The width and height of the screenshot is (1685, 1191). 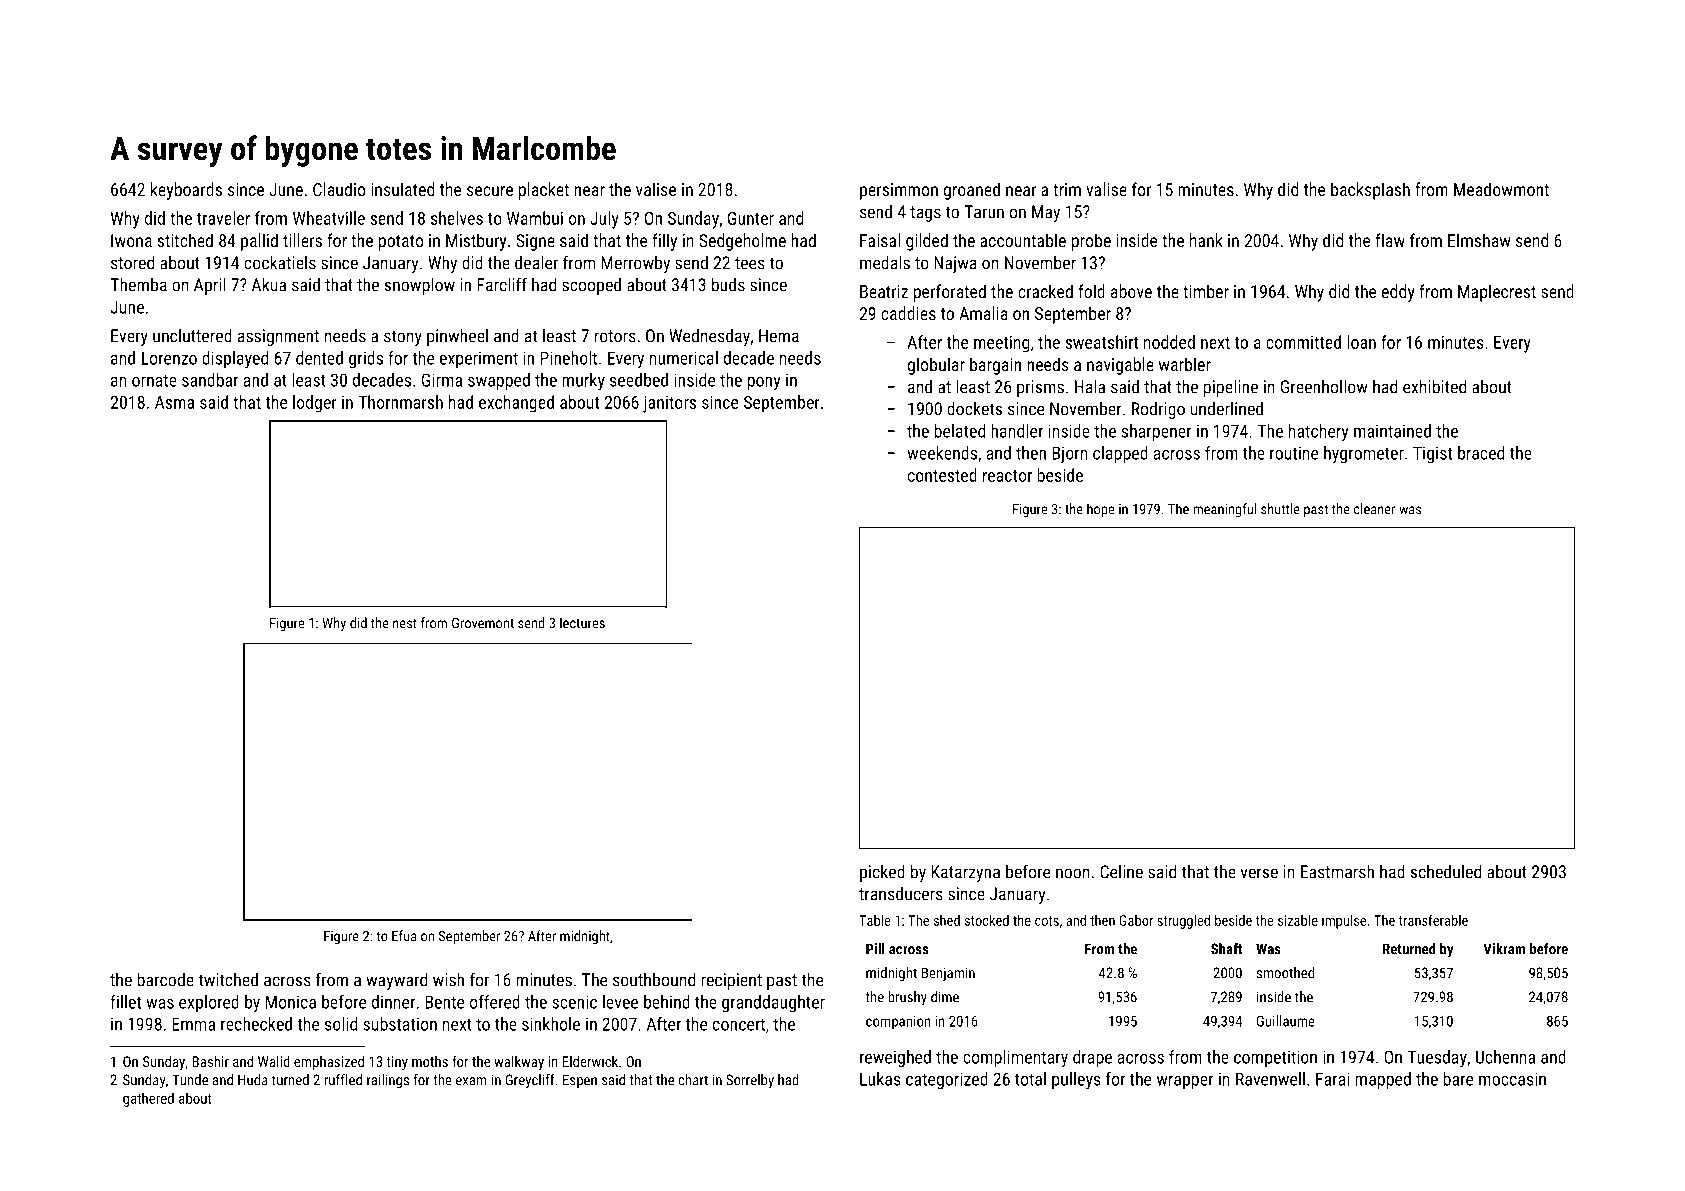 What do you see at coordinates (582, 623) in the screenshot?
I see `lectures` at bounding box center [582, 623].
